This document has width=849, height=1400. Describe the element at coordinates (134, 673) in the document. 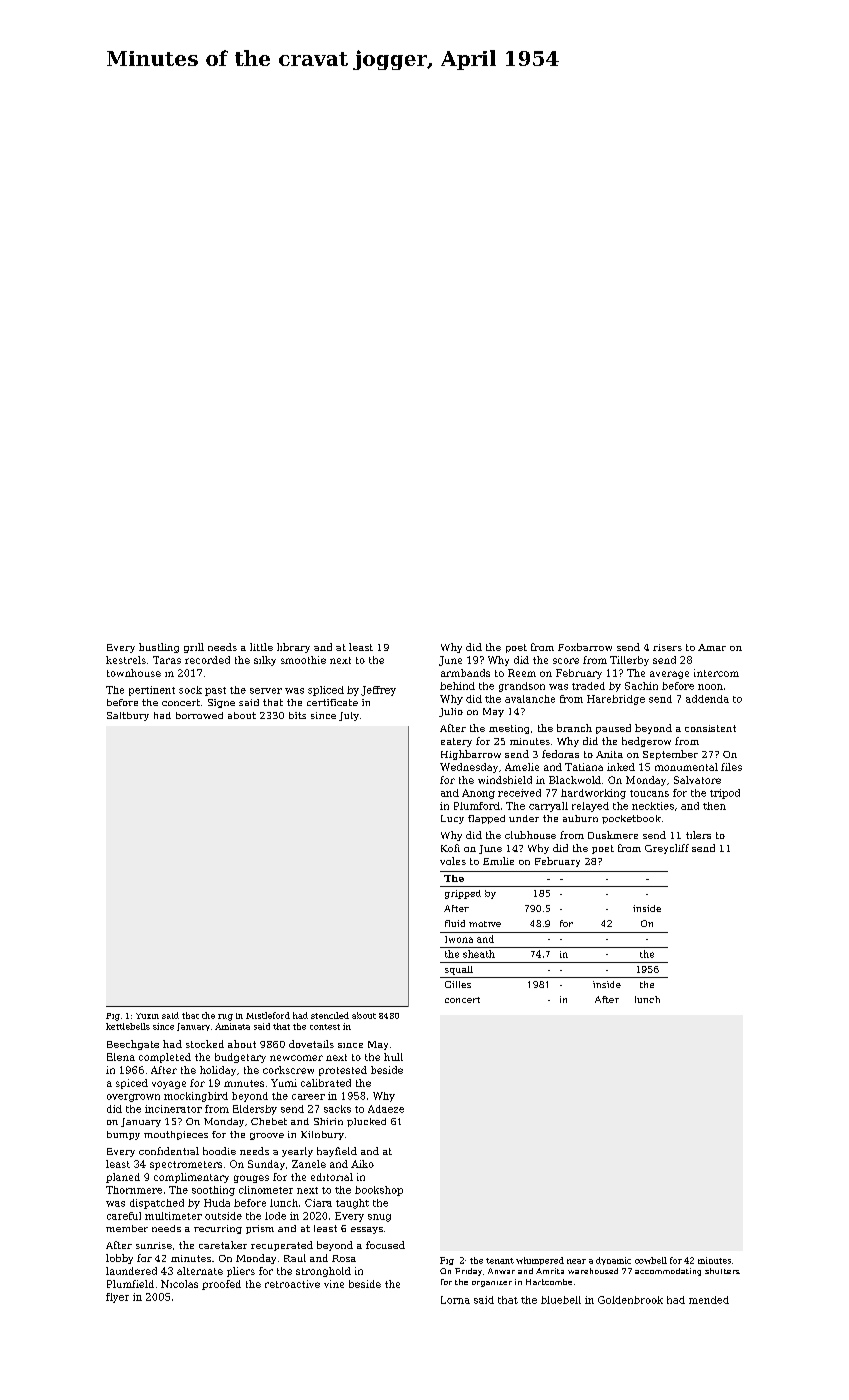

I see `townhouse` at that location.
